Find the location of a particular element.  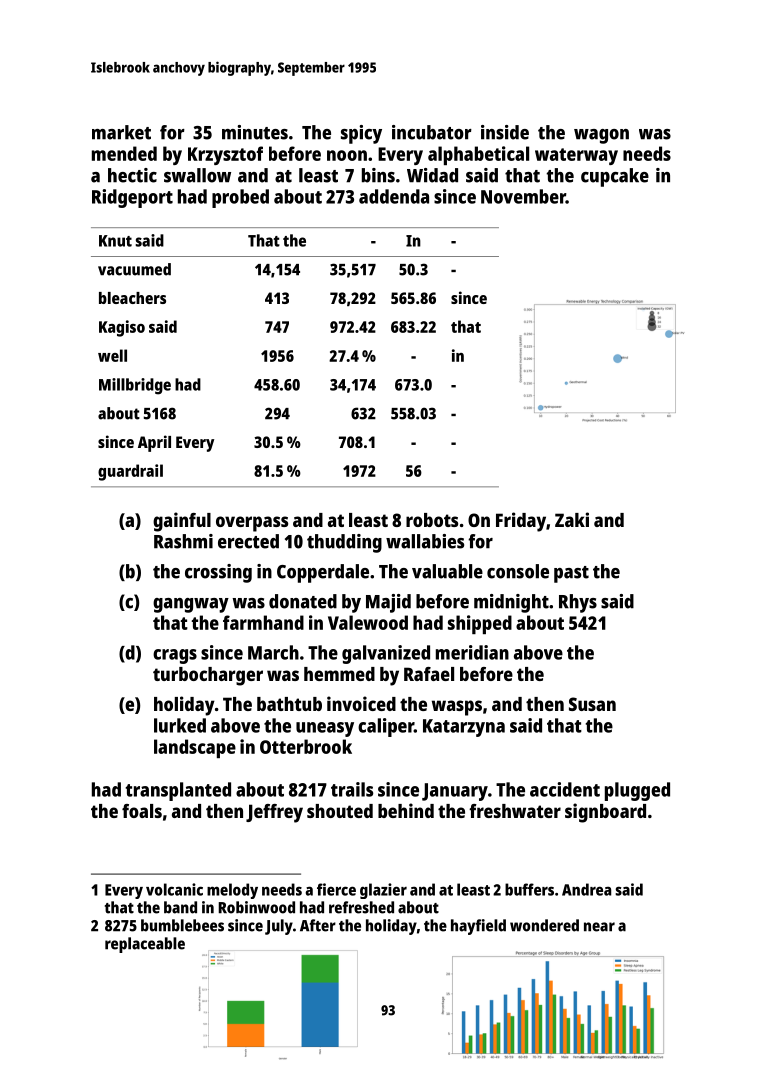

cupcake is located at coordinates (615, 177).
